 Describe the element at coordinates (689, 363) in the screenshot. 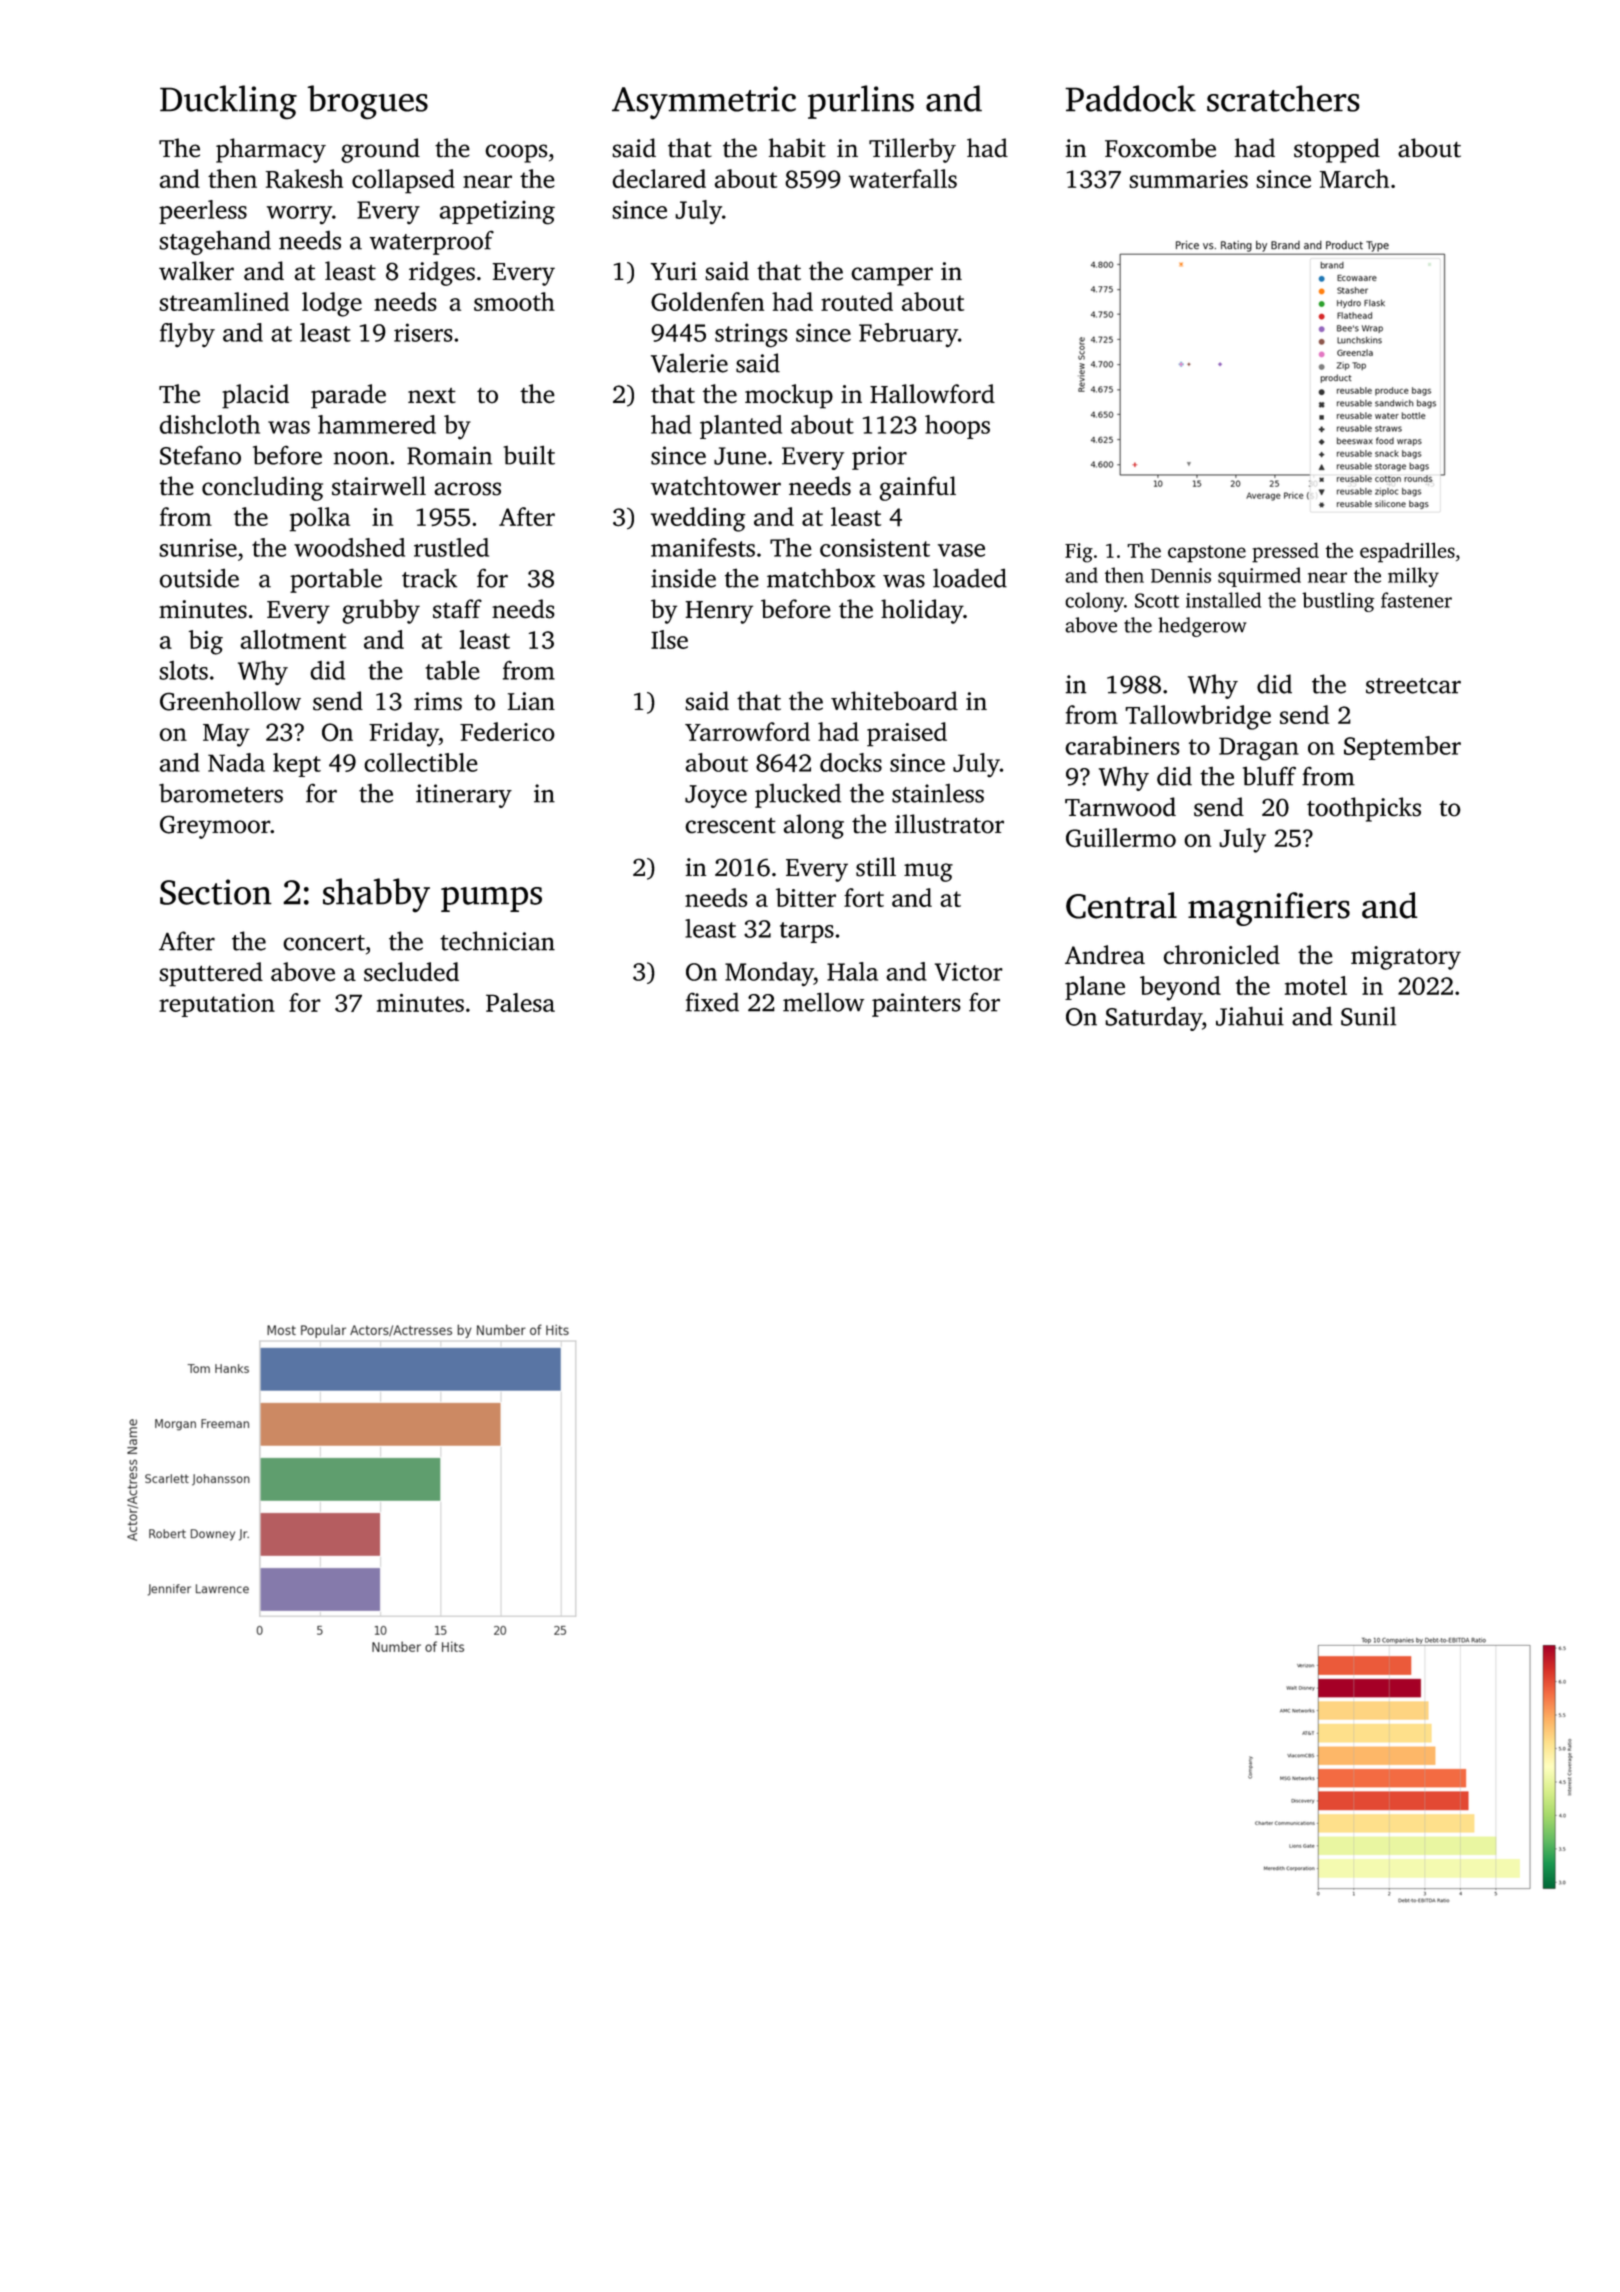

I see `Valerie` at that location.
